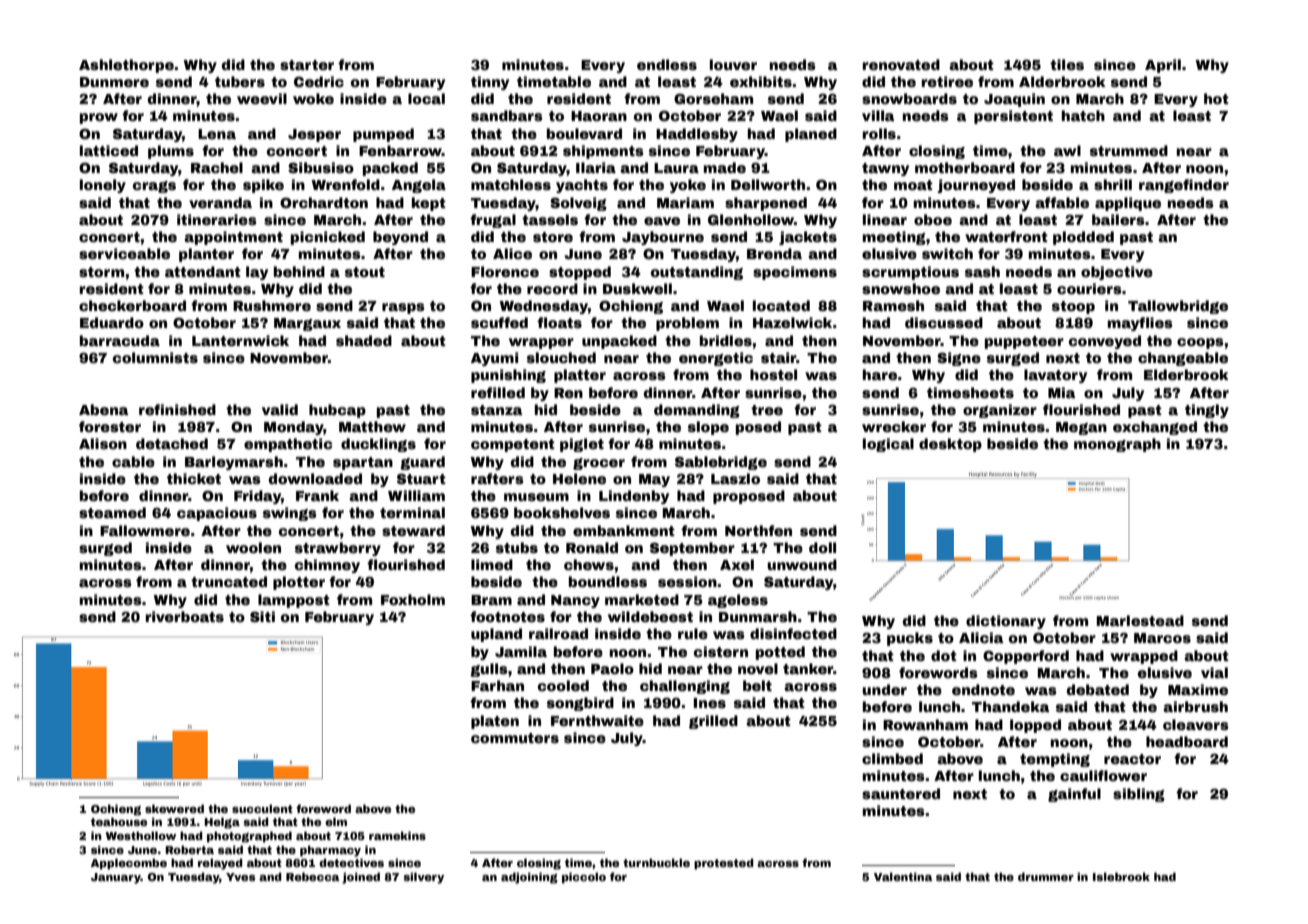 The image size is (1308, 924). I want to click on vial, so click(1214, 672).
